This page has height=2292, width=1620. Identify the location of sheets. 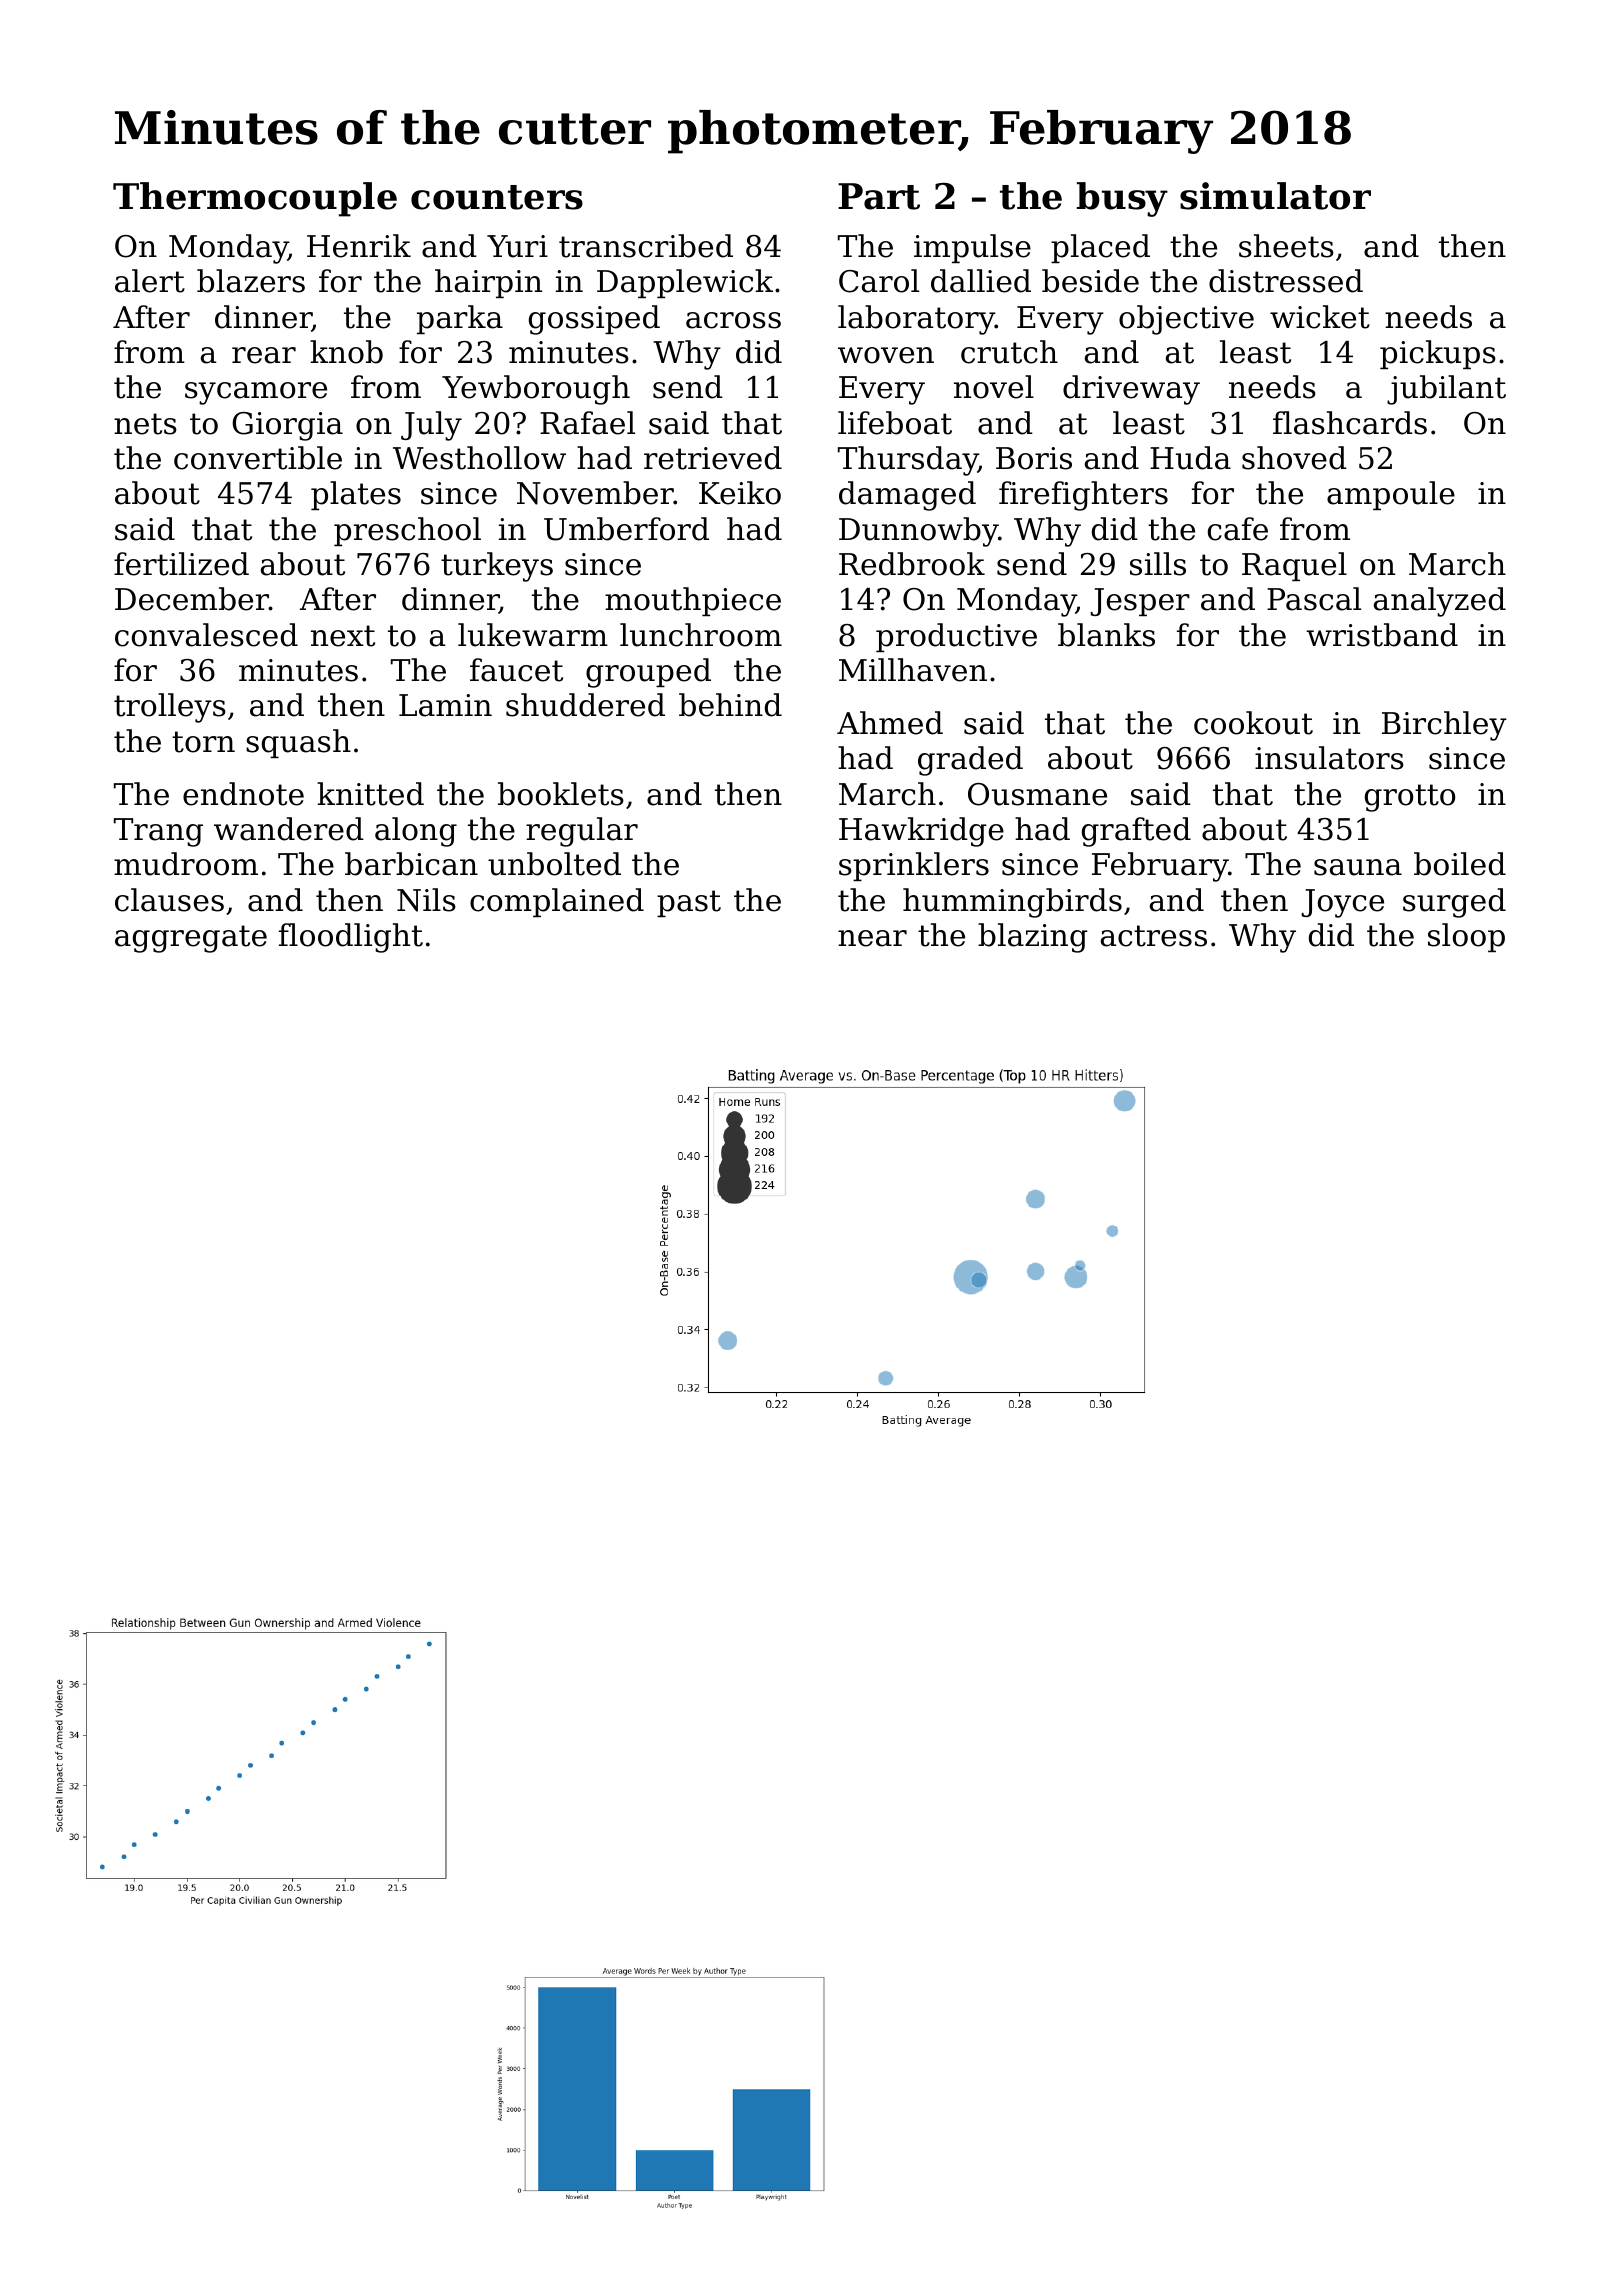
(1286, 246).
